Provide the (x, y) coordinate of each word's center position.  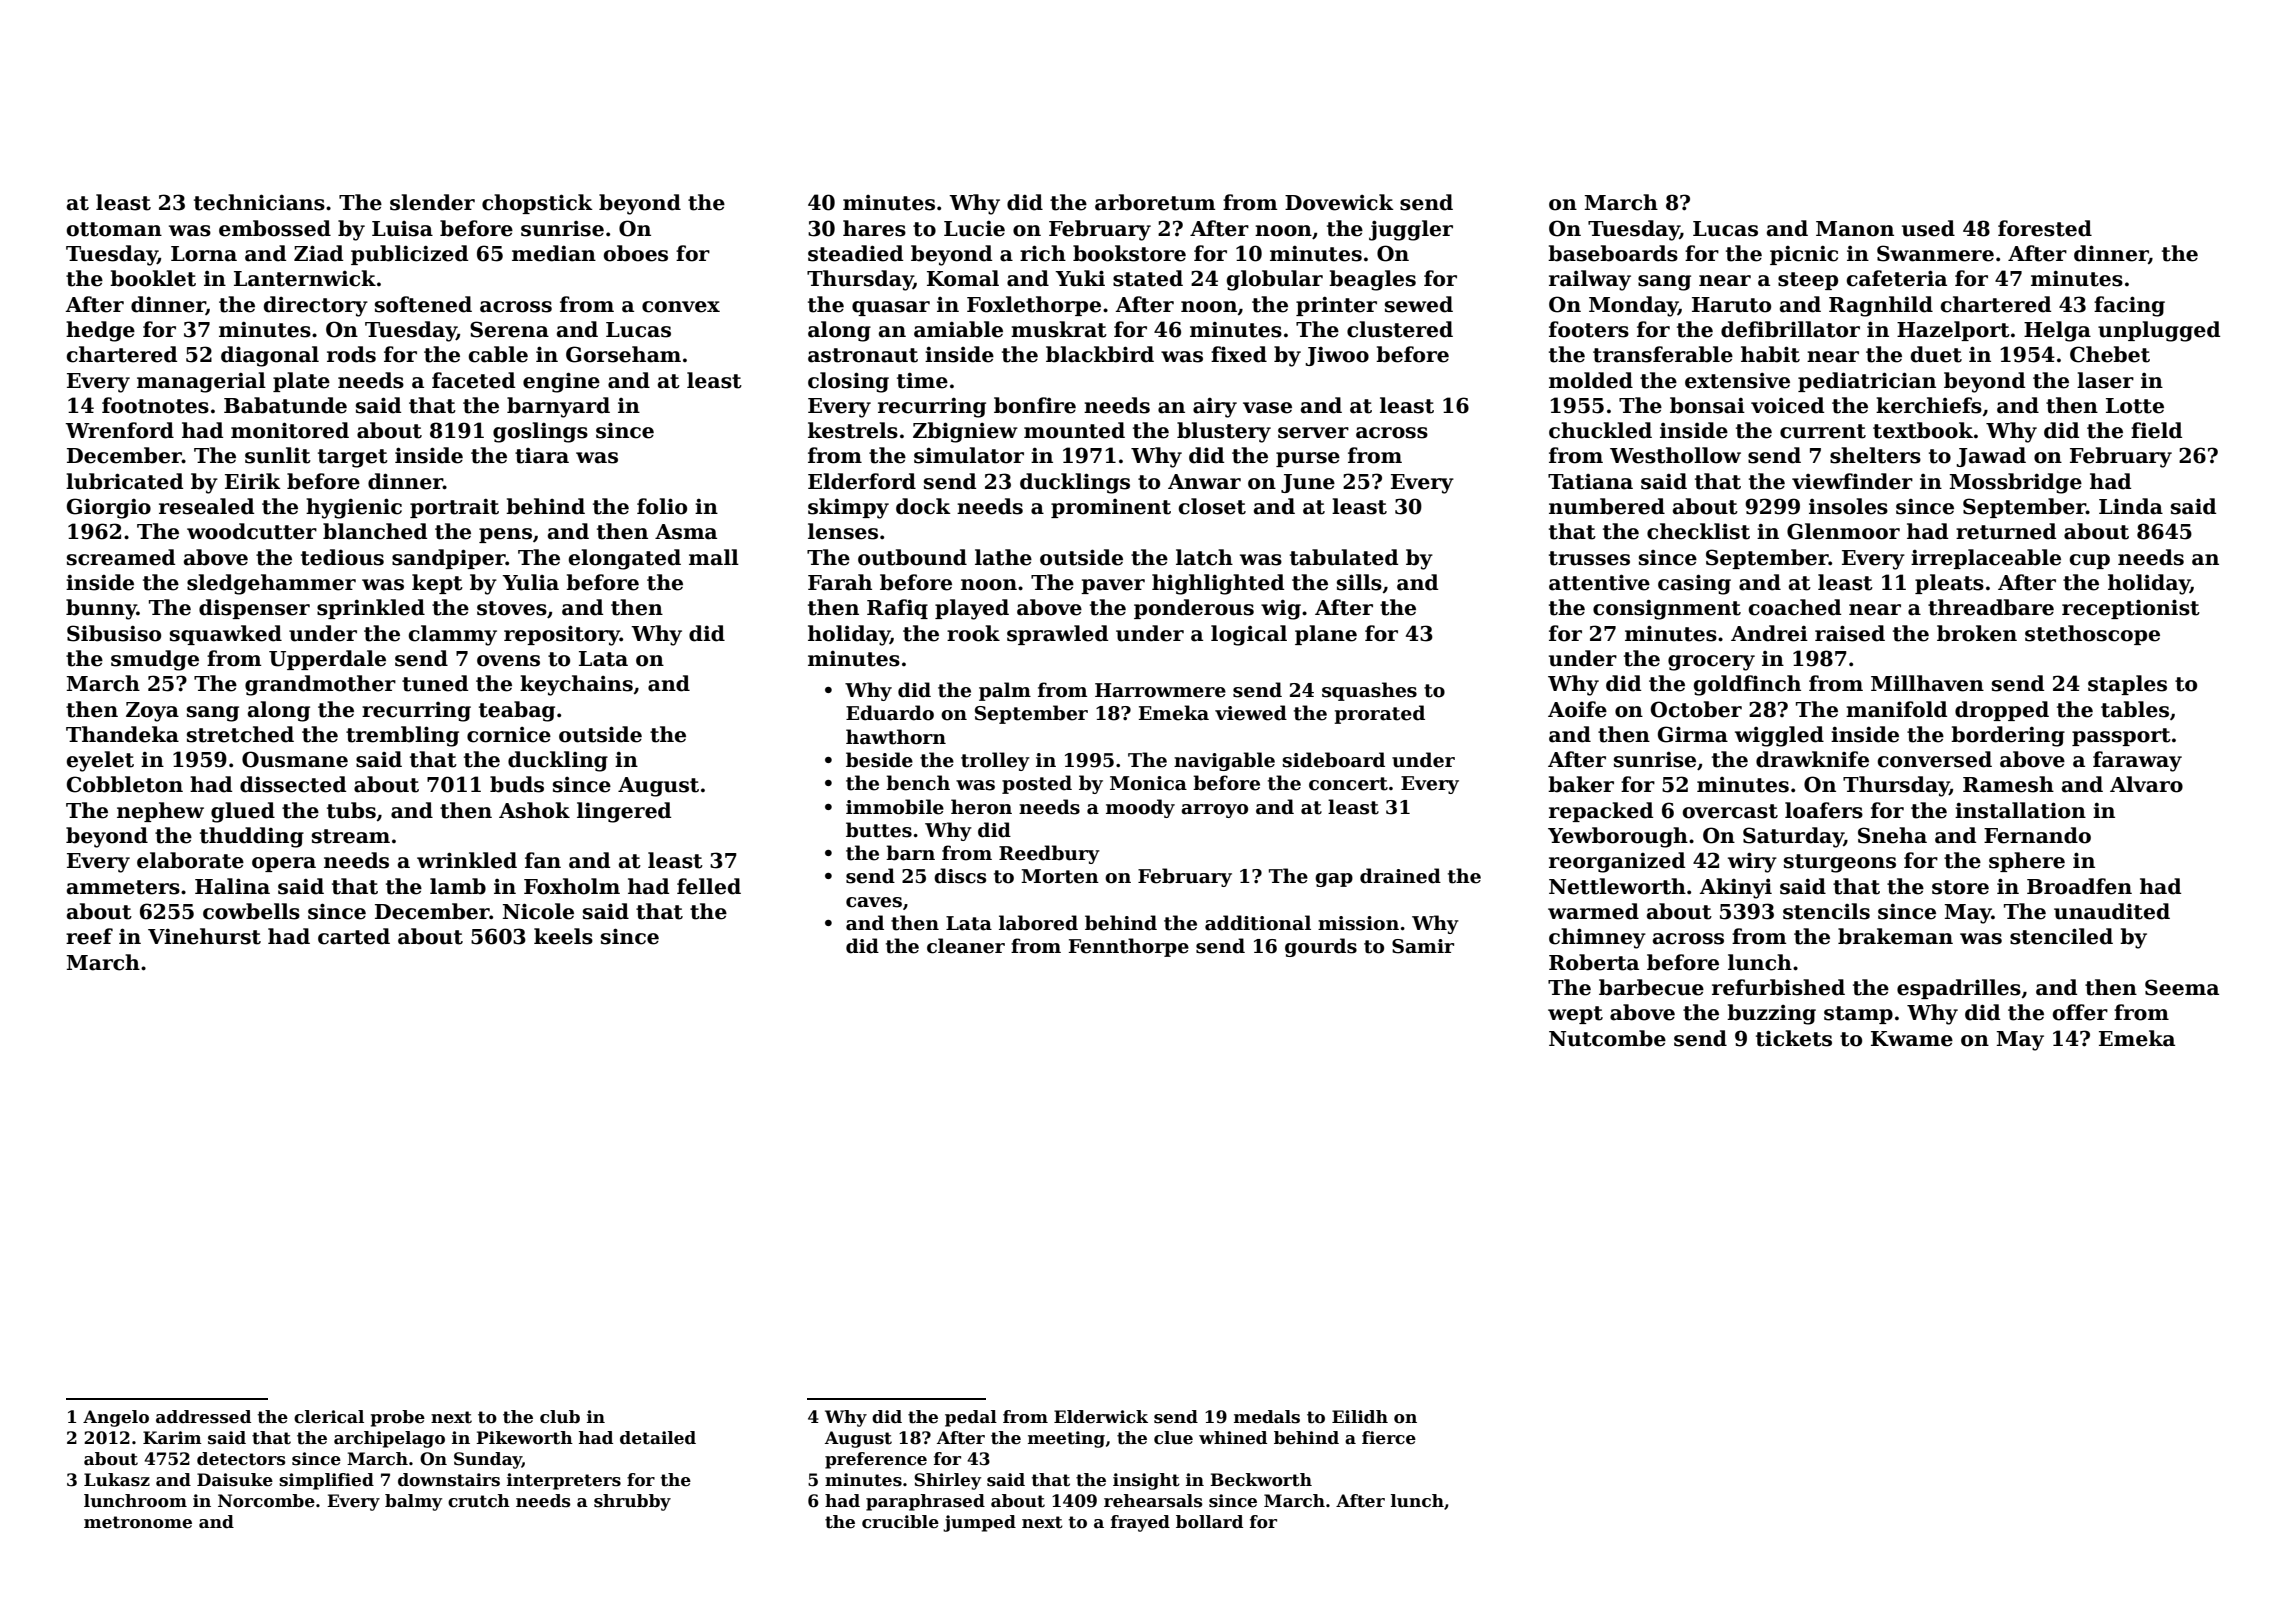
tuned (435, 683)
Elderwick (1101, 1417)
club (560, 1417)
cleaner (966, 946)
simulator (969, 455)
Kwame (1912, 1039)
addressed (203, 1417)
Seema (2182, 987)
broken (1977, 633)
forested (2045, 228)
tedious (342, 557)
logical (1249, 635)
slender (432, 202)
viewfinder (1852, 481)
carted (354, 936)
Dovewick (1339, 202)
